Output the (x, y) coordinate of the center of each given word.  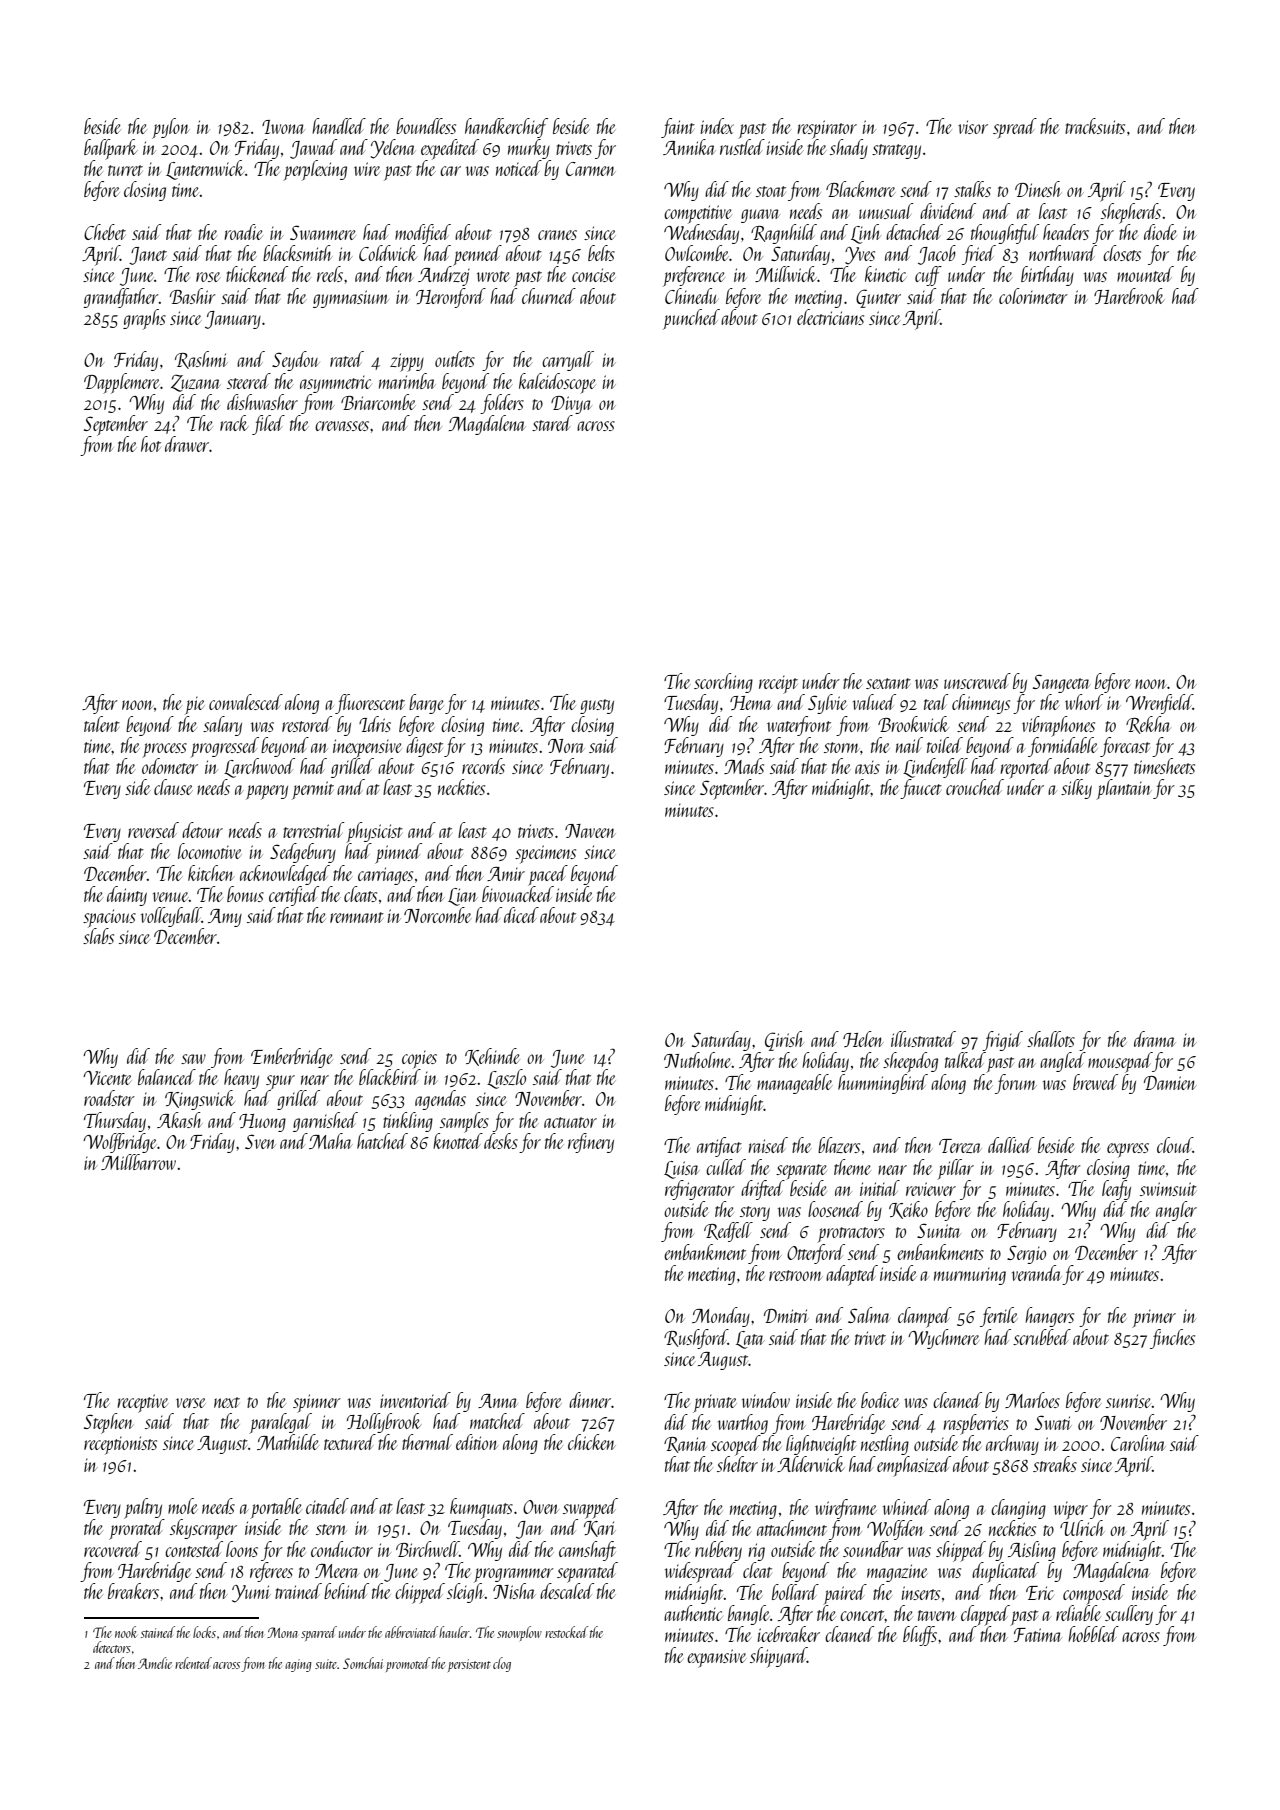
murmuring (970, 1276)
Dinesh (1038, 189)
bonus (245, 894)
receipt (778, 685)
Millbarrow (138, 1162)
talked (965, 1060)
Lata (750, 1340)
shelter (737, 1464)
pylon (171, 128)
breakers (133, 1591)
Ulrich (1082, 1528)
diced (521, 915)
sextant (888, 683)
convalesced (246, 702)
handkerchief (506, 128)
